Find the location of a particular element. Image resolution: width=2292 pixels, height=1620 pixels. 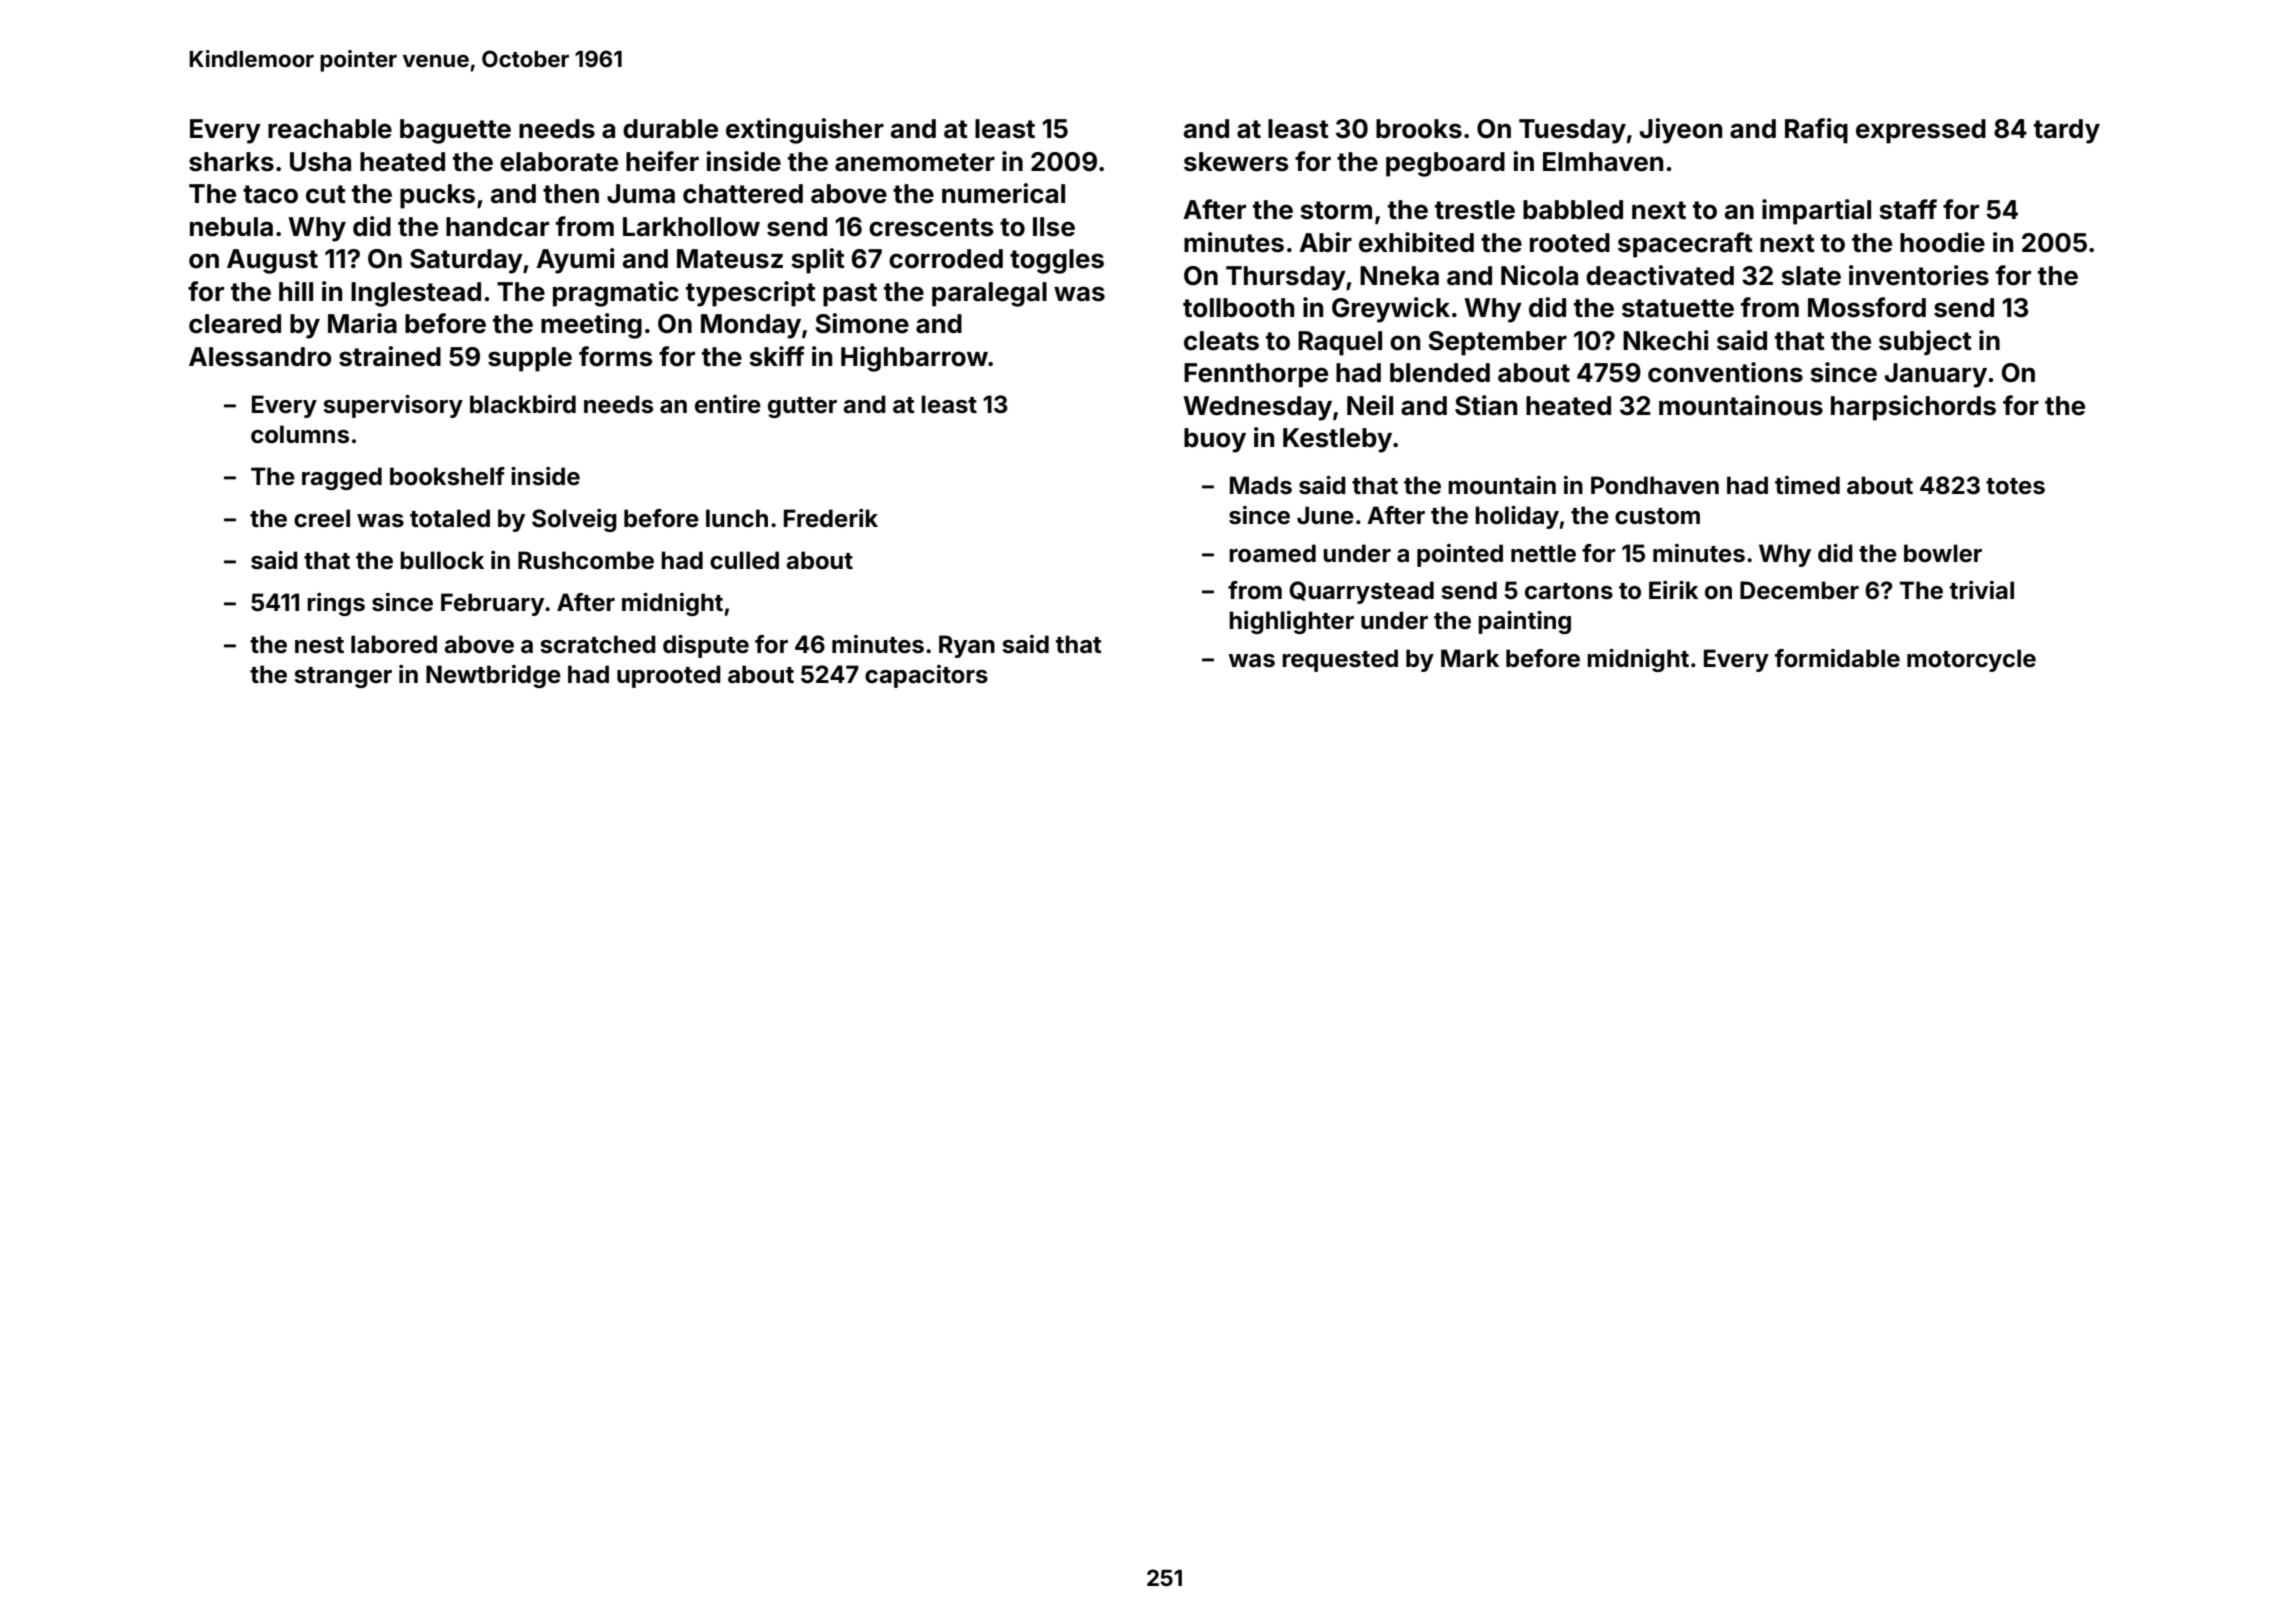

supervisory is located at coordinates (393, 406).
